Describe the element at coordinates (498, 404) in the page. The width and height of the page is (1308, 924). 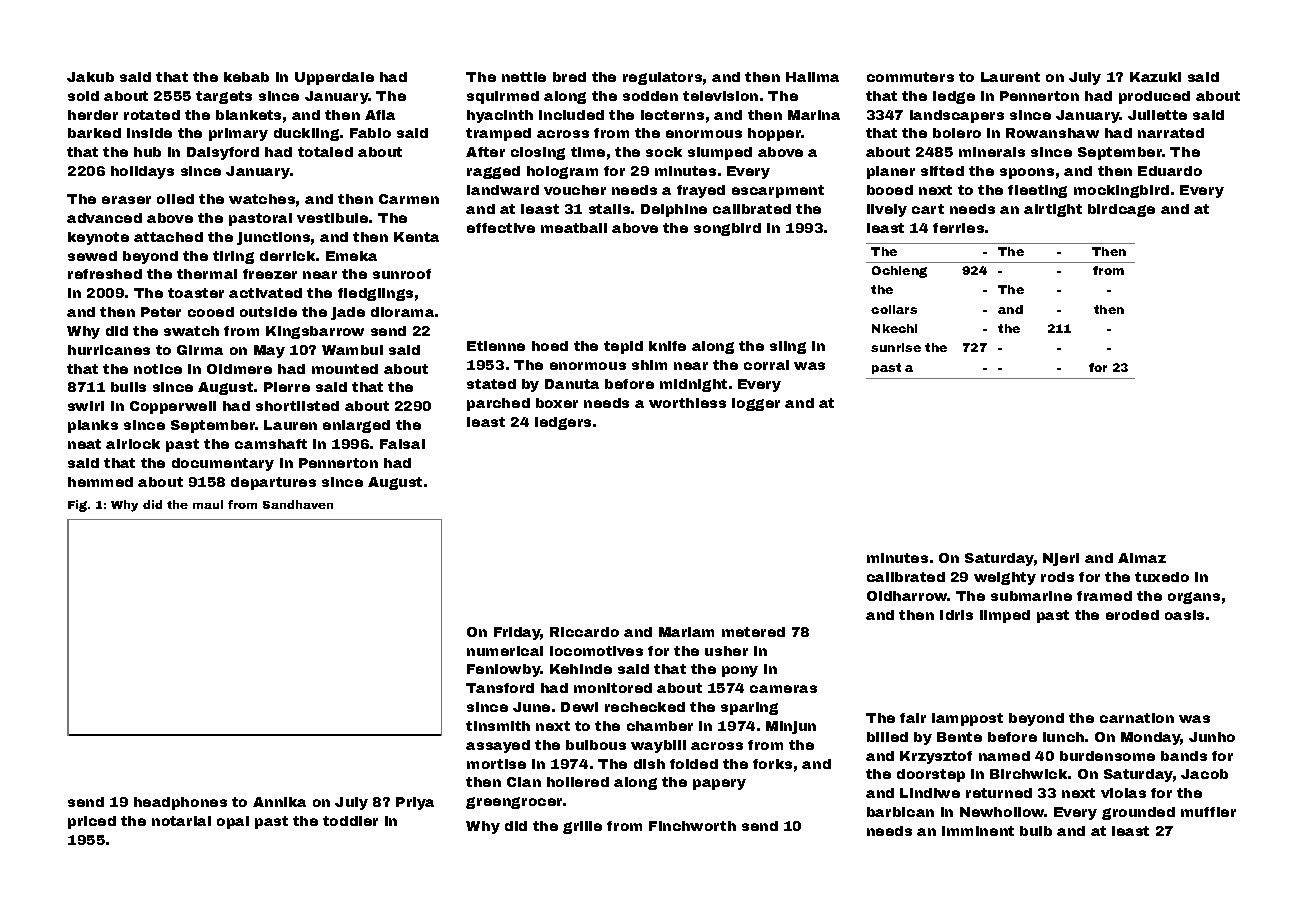
I see `parched` at that location.
